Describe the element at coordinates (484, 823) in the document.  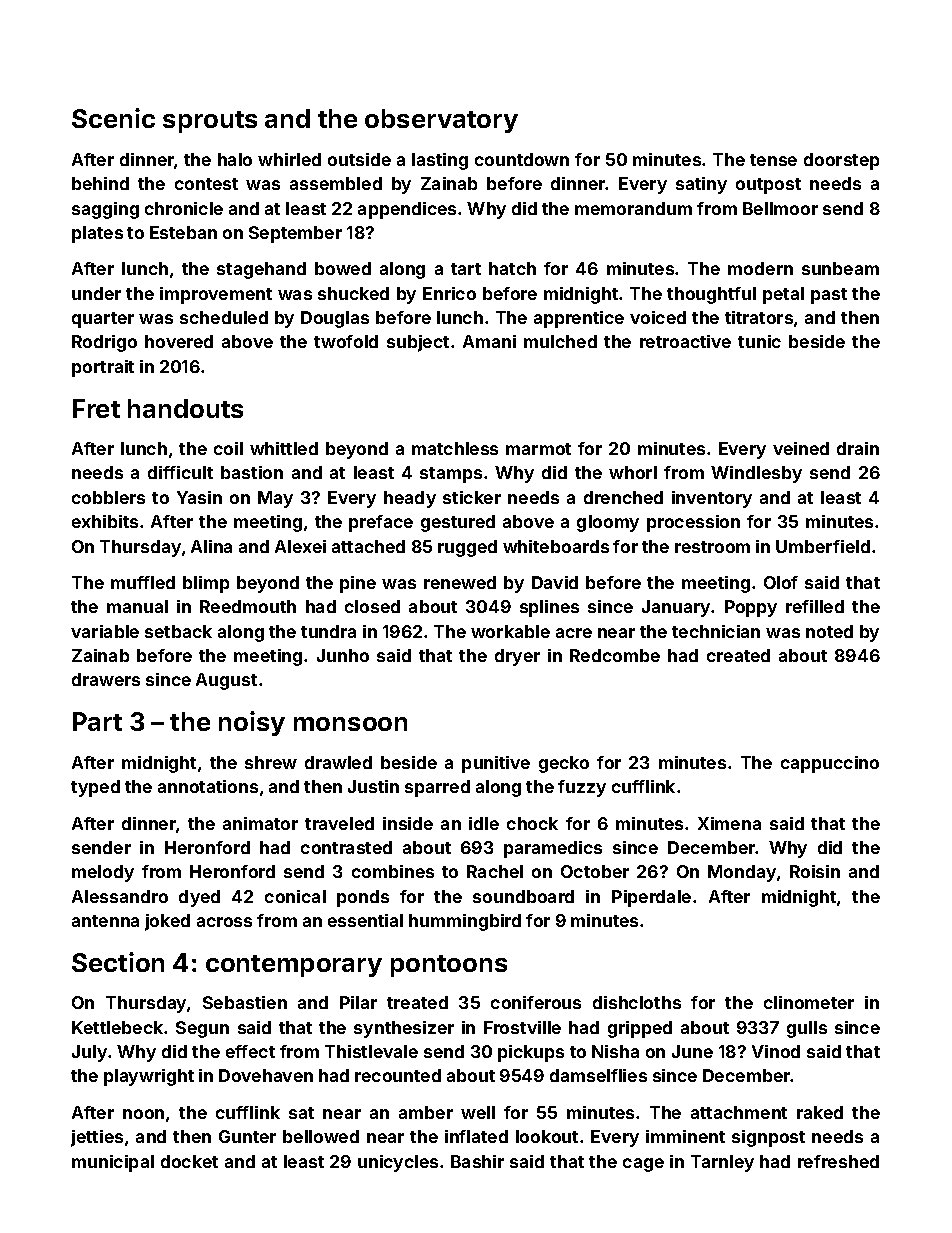
I see `idle` at that location.
